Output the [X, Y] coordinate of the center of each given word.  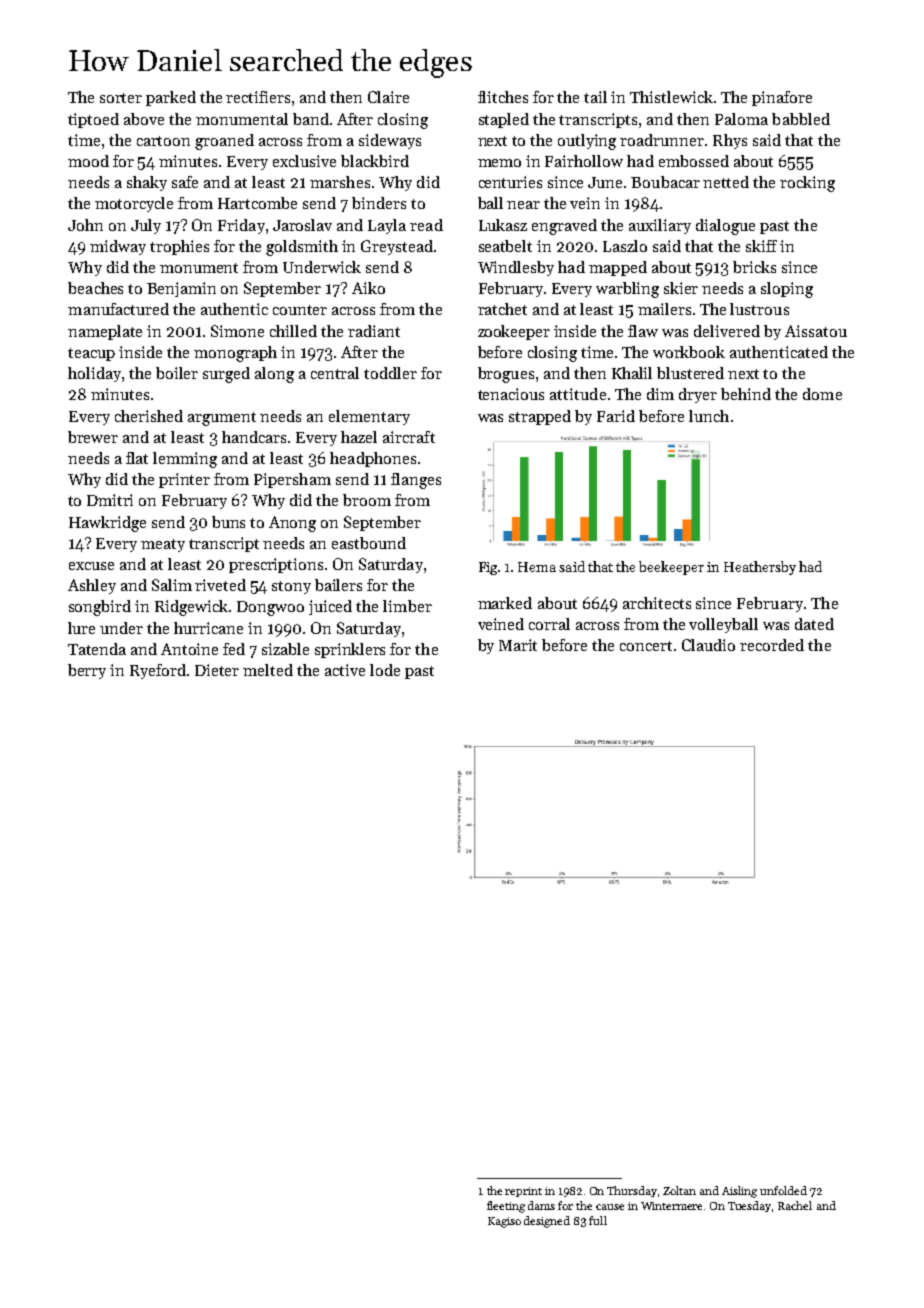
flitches [503, 97]
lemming [185, 460]
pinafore [782, 98]
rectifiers [258, 97]
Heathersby [760, 568]
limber [407, 606]
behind [746, 394]
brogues [506, 375]
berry [87, 671]
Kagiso [504, 1222]
